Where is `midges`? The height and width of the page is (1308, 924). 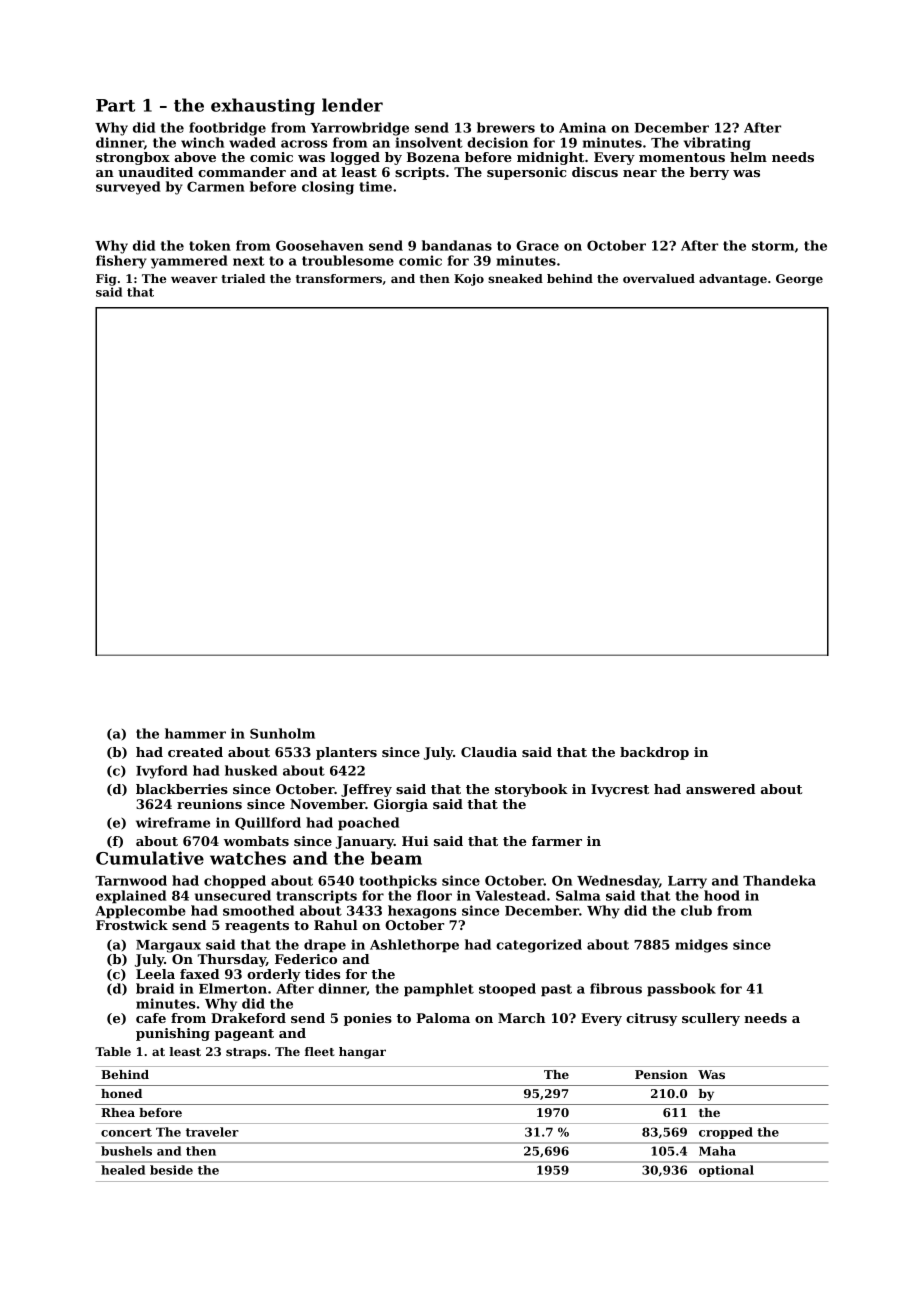 midges is located at coordinates (701, 946).
